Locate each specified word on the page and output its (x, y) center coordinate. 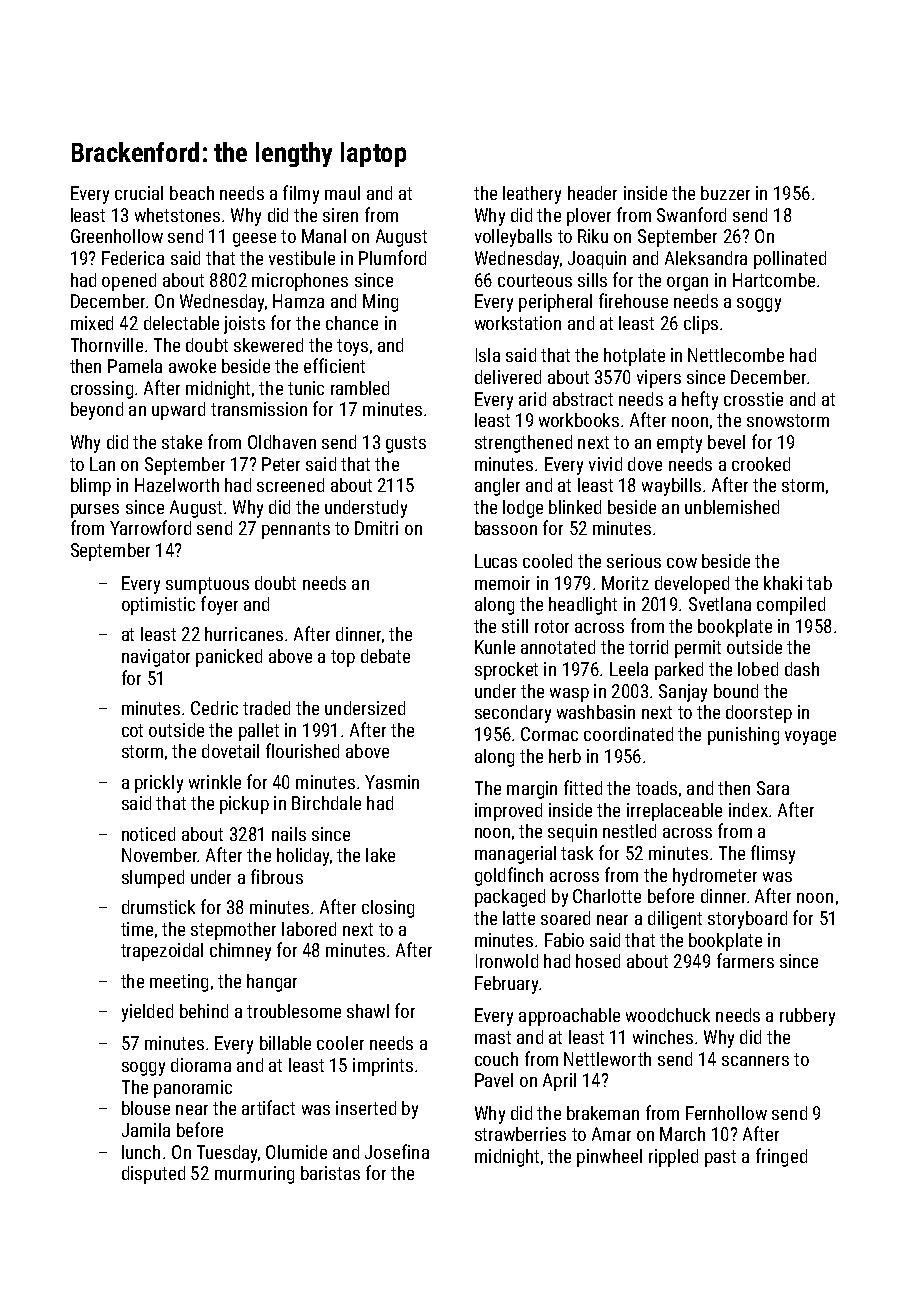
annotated (558, 647)
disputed (153, 1175)
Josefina (397, 1151)
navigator (156, 658)
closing (388, 909)
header (592, 193)
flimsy (773, 854)
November (159, 855)
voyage (810, 738)
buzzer (725, 193)
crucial (139, 193)
